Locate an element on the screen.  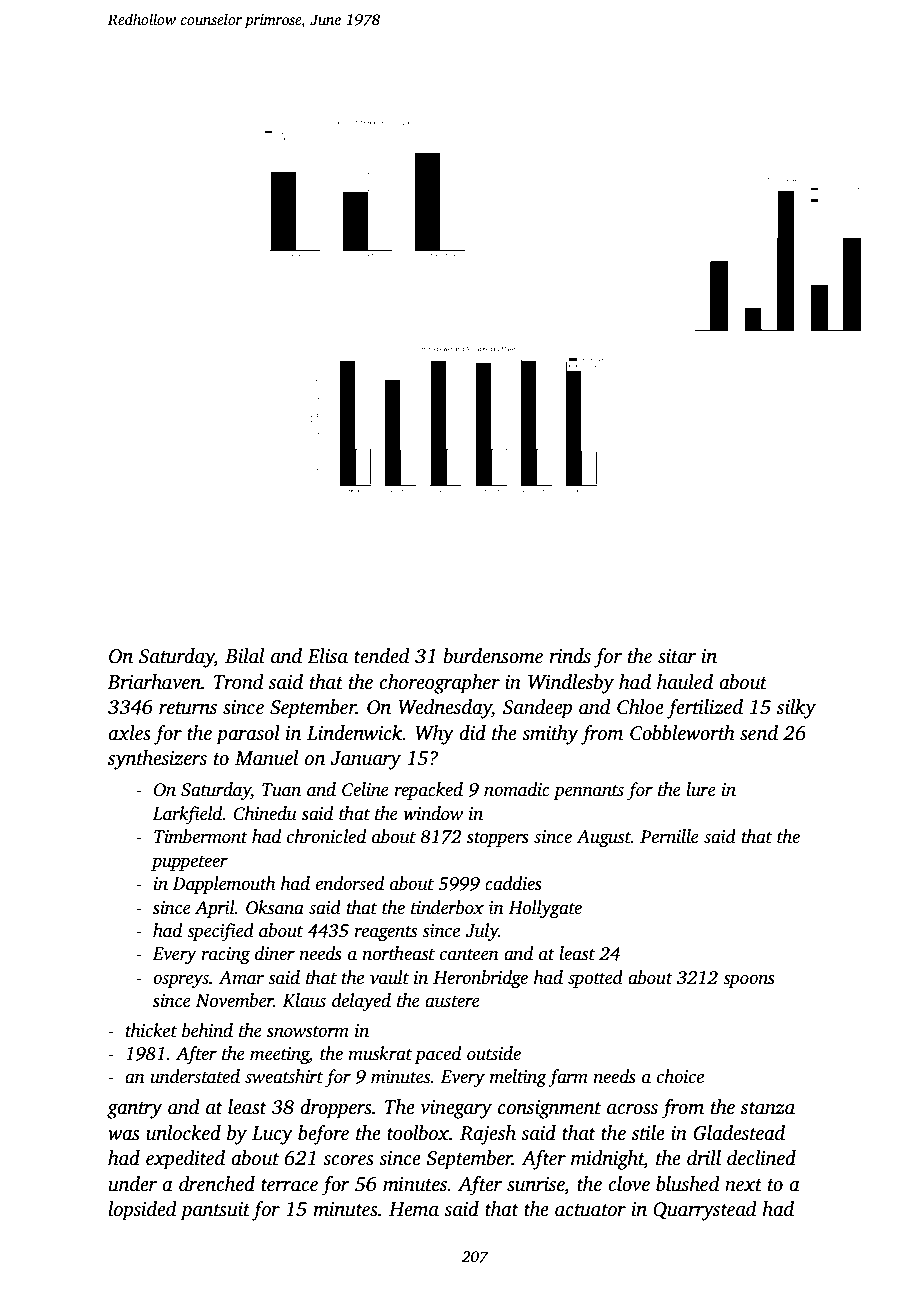
specified is located at coordinates (220, 932).
